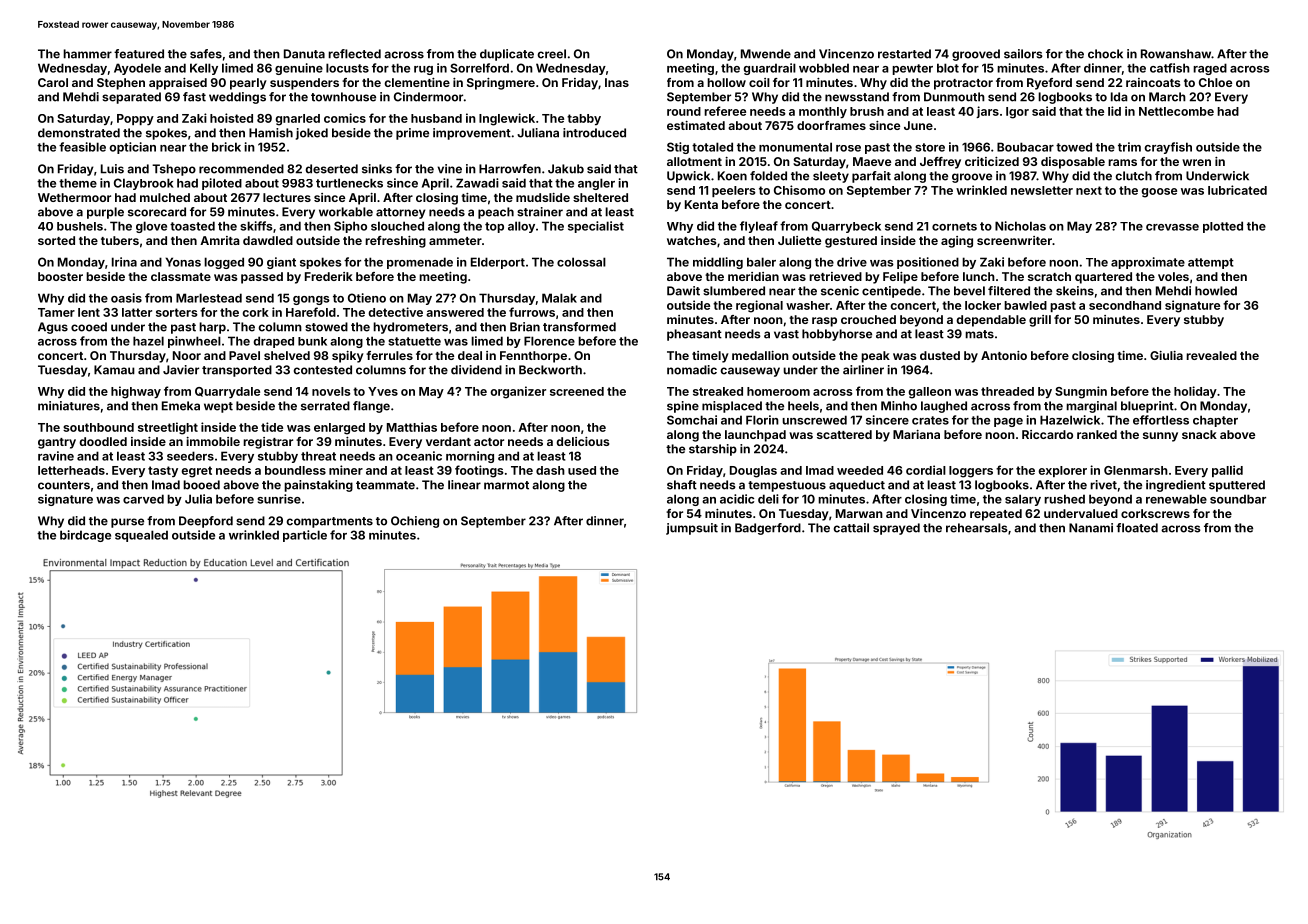 The height and width of the screenshot is (924, 1308). I want to click on Florence, so click(549, 341).
